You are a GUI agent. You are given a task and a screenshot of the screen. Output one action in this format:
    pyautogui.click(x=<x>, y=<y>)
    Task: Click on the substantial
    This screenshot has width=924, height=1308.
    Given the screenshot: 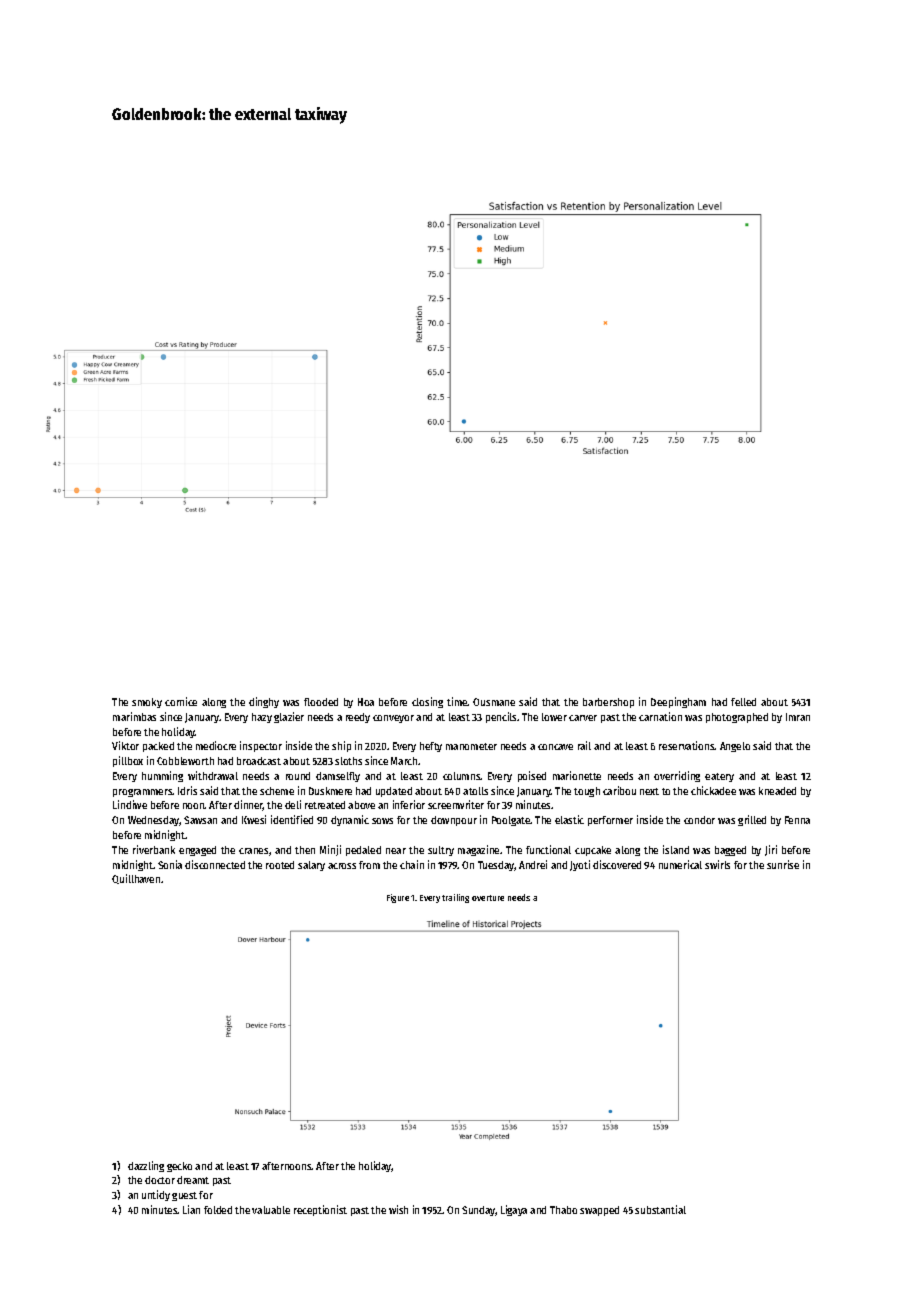 What is the action you would take?
    pyautogui.click(x=660, y=1209)
